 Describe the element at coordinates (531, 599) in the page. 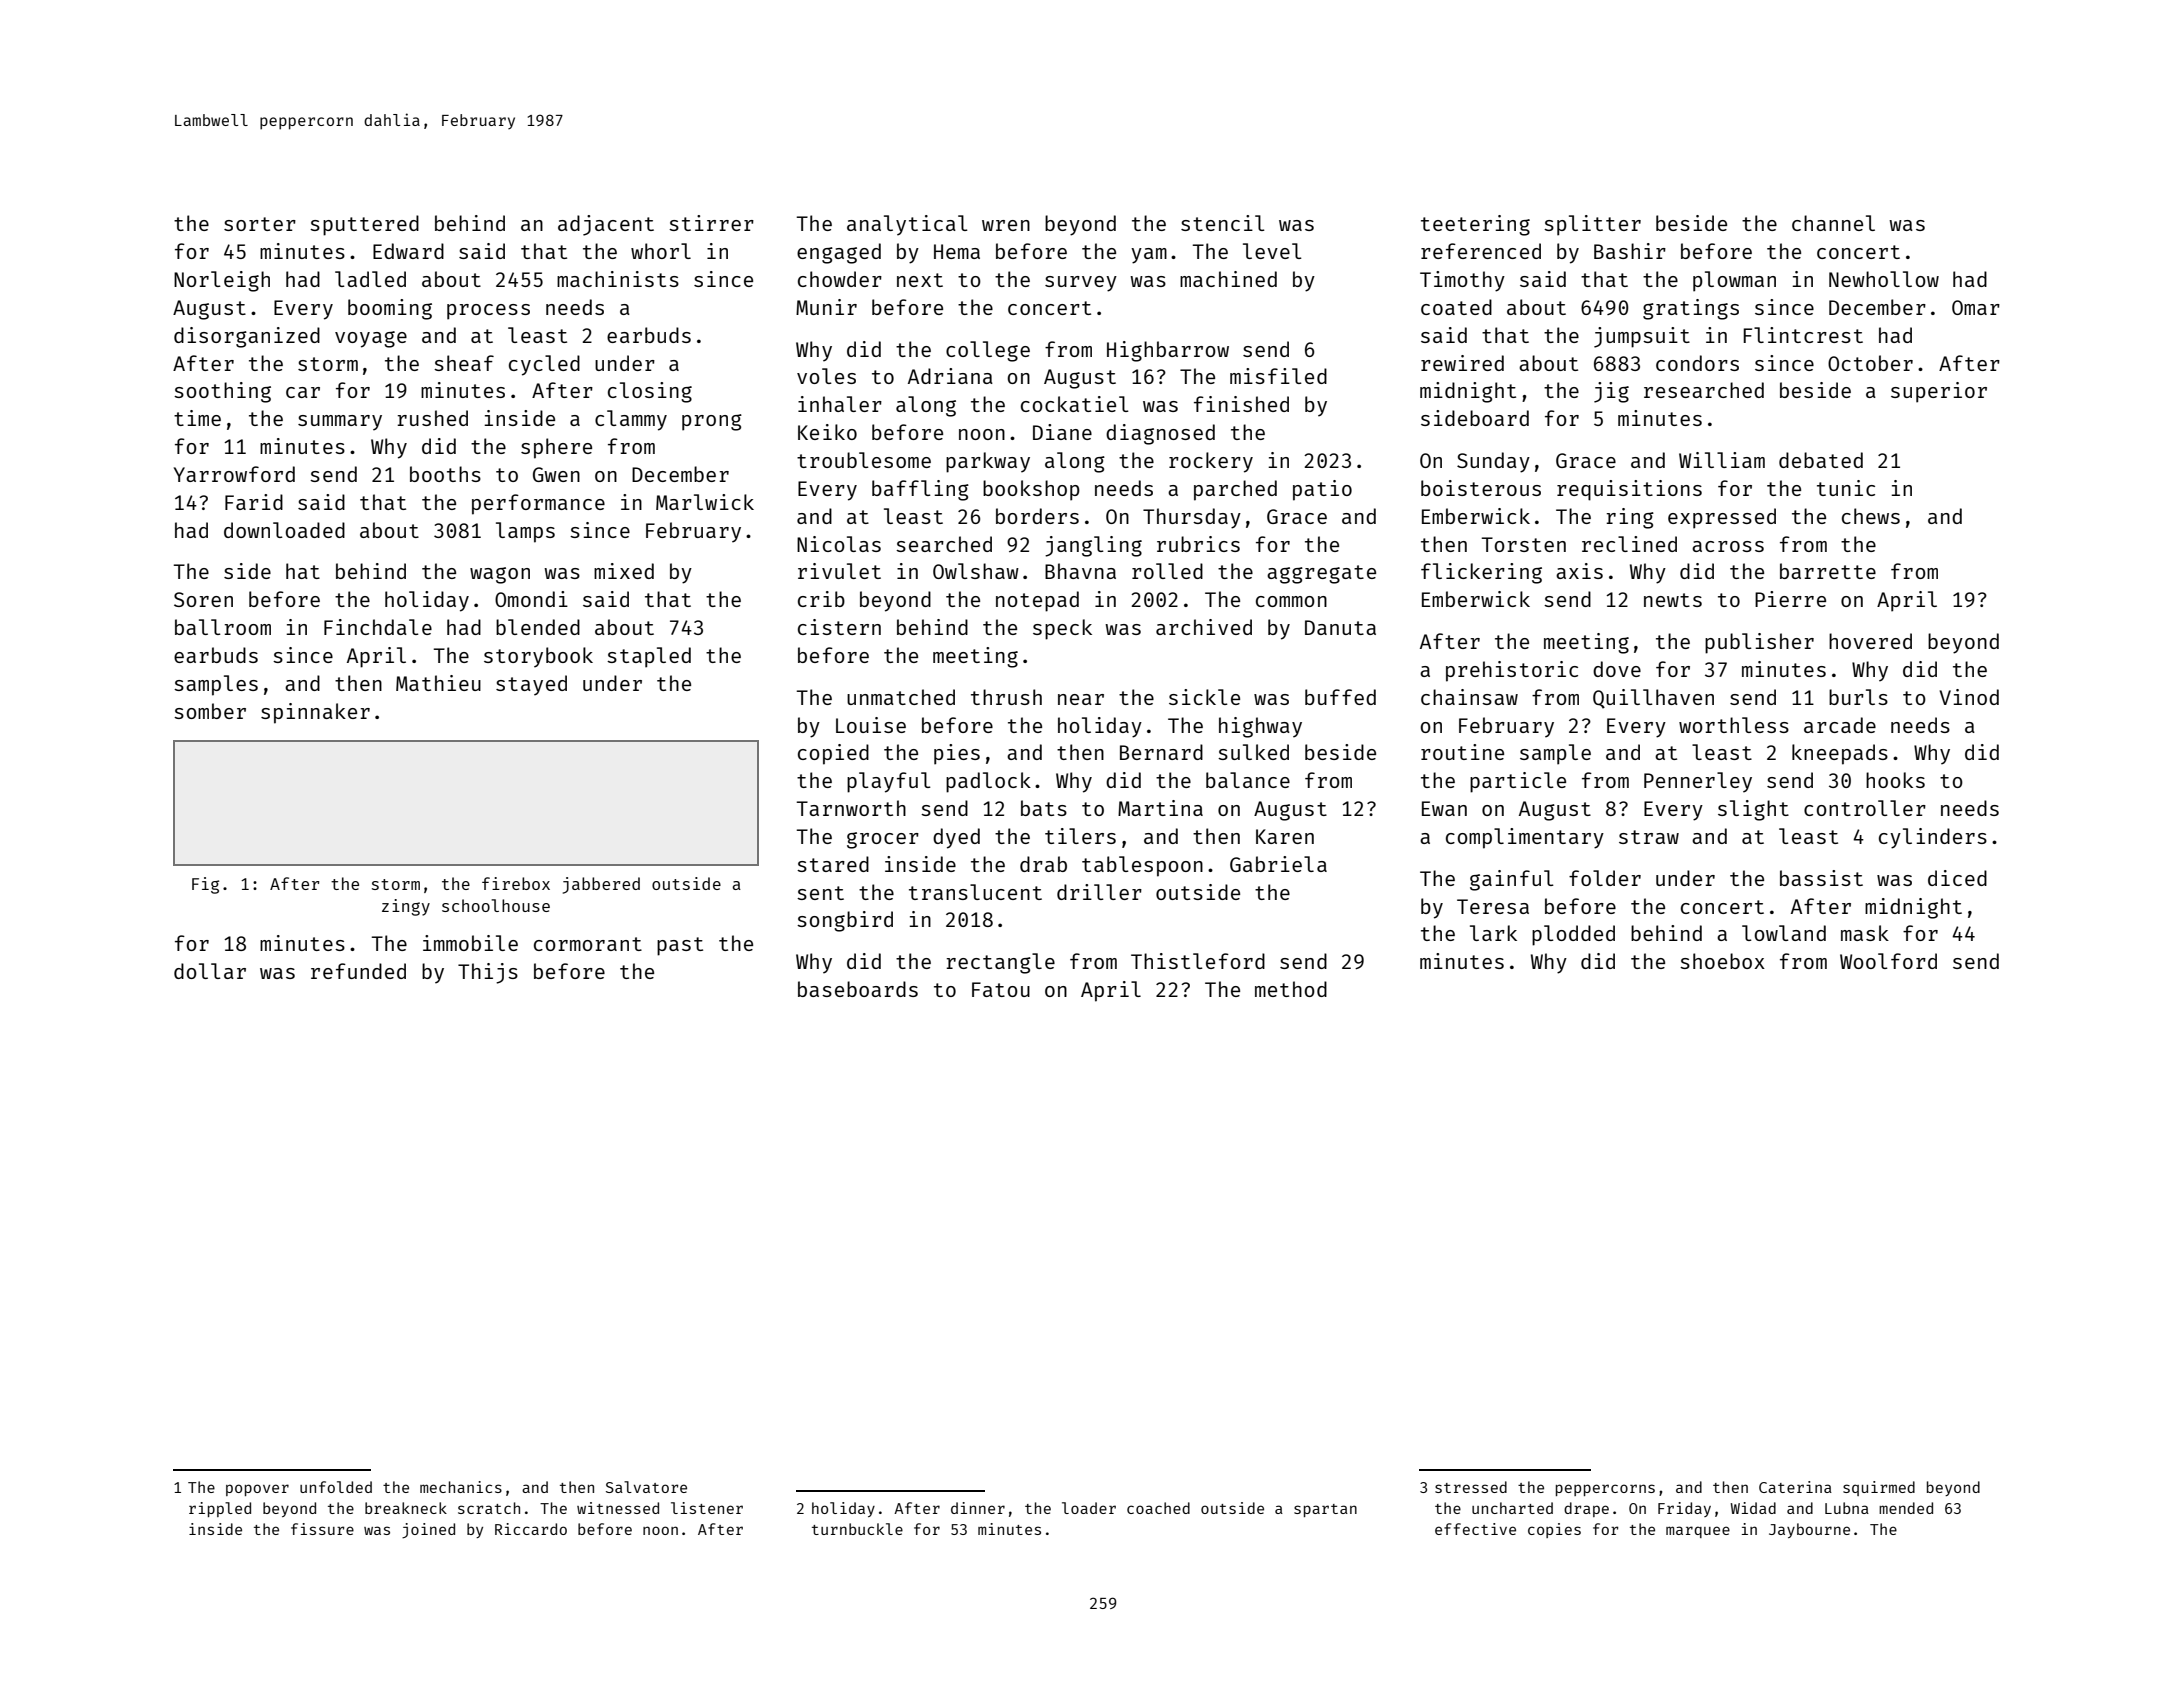

I see `Omondi` at that location.
